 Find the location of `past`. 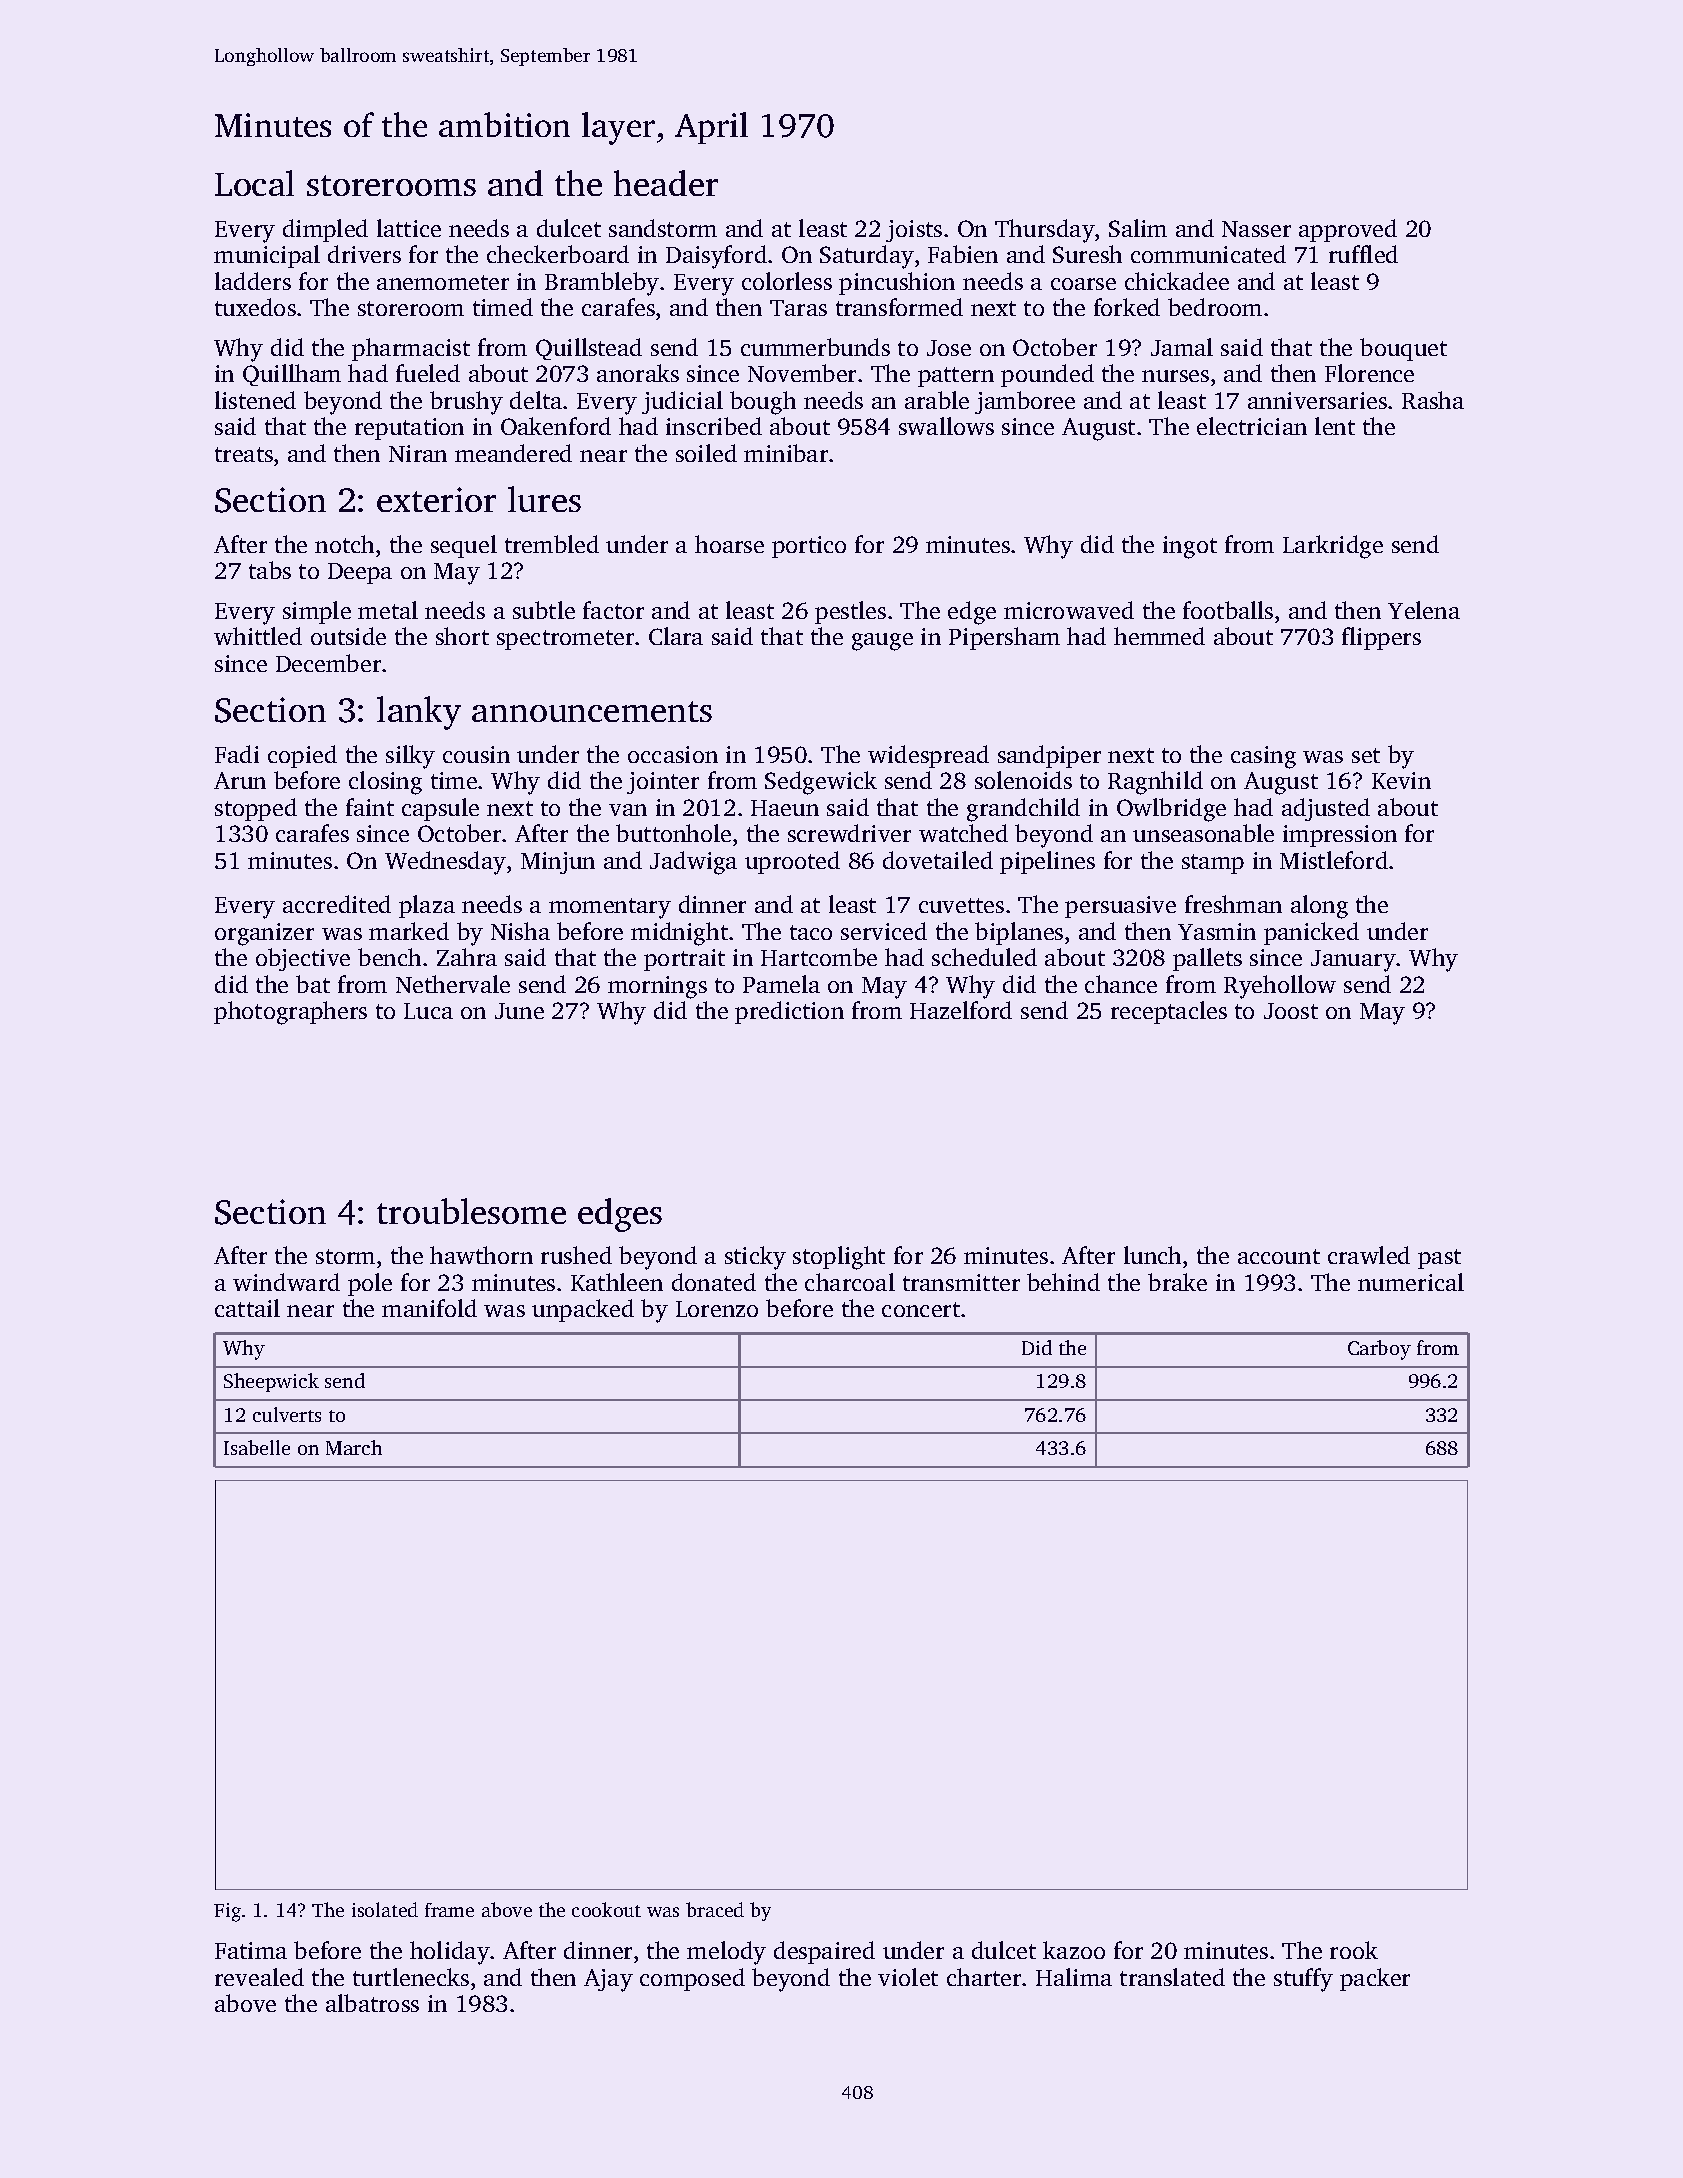

past is located at coordinates (1439, 1259).
